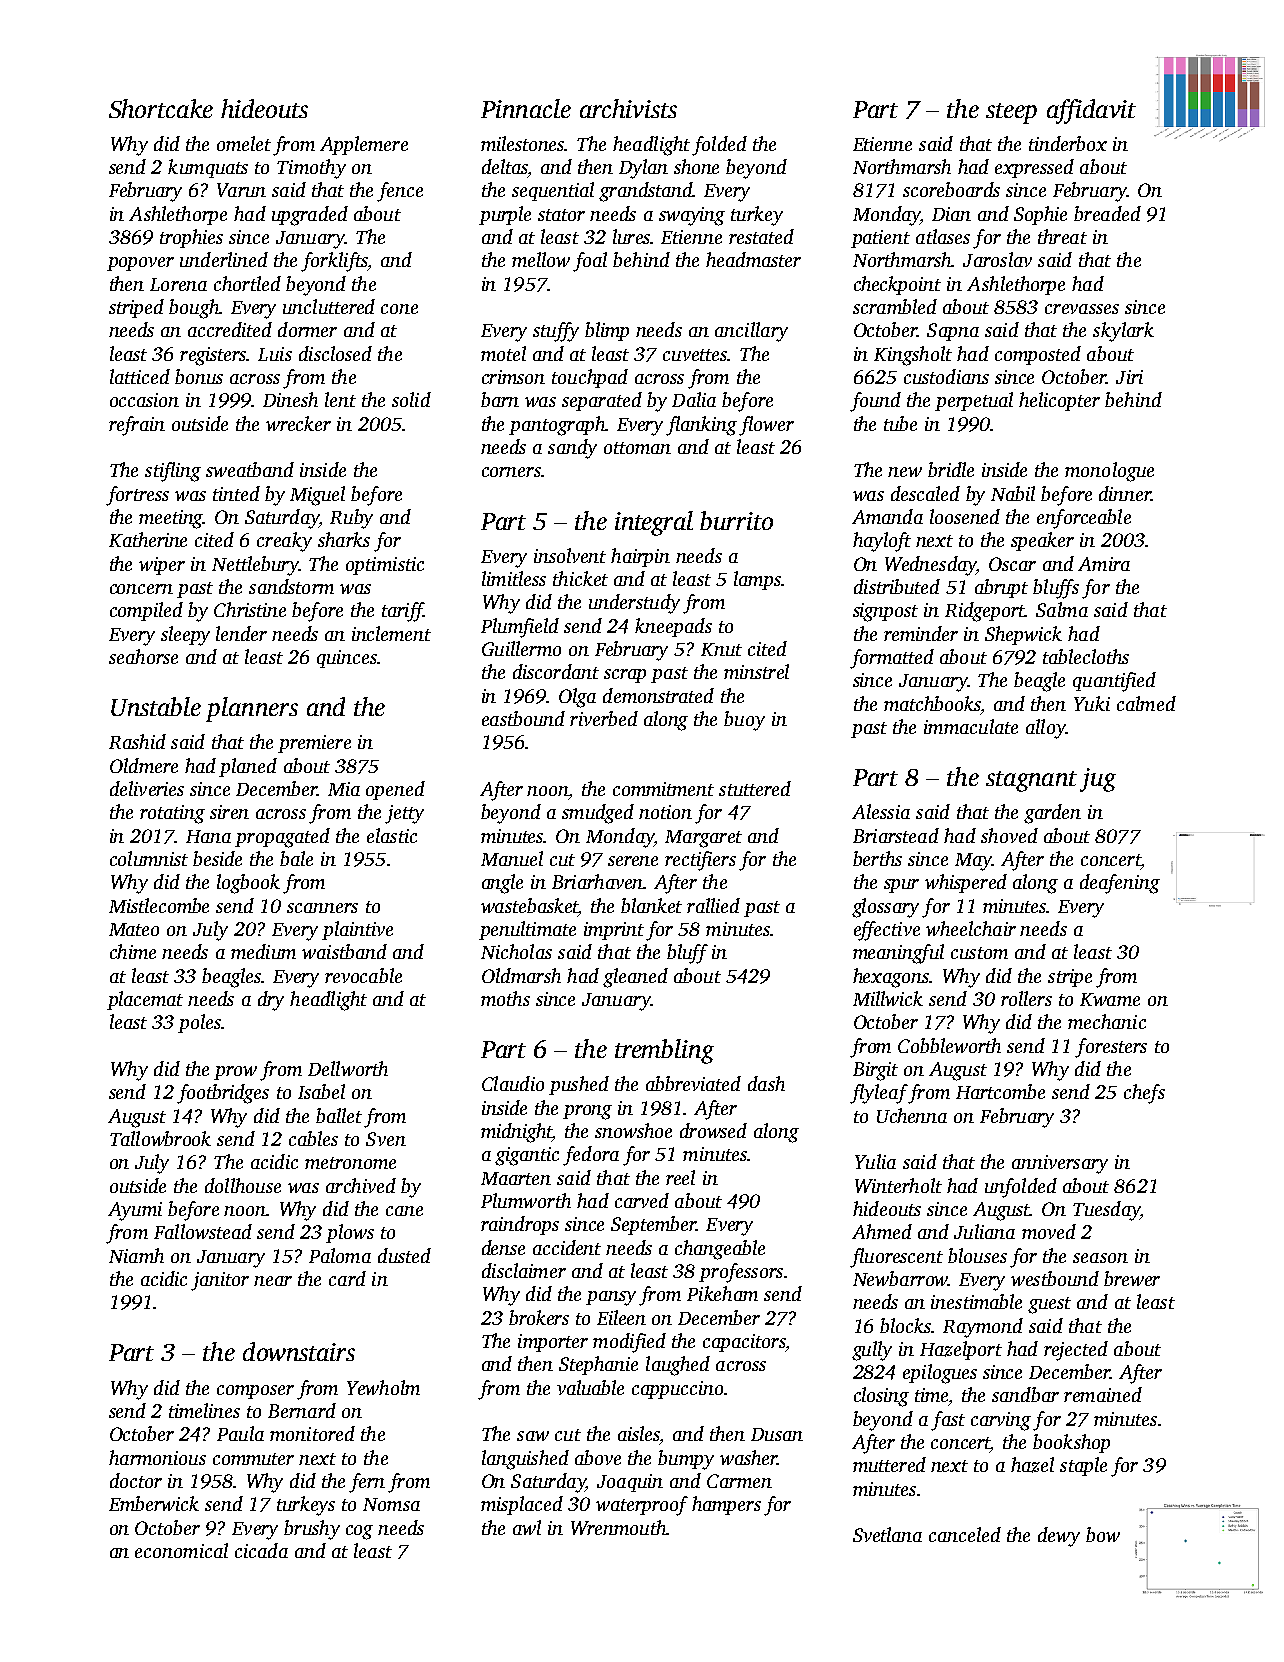 The height and width of the screenshot is (1662, 1284). I want to click on cicada, so click(261, 1550).
